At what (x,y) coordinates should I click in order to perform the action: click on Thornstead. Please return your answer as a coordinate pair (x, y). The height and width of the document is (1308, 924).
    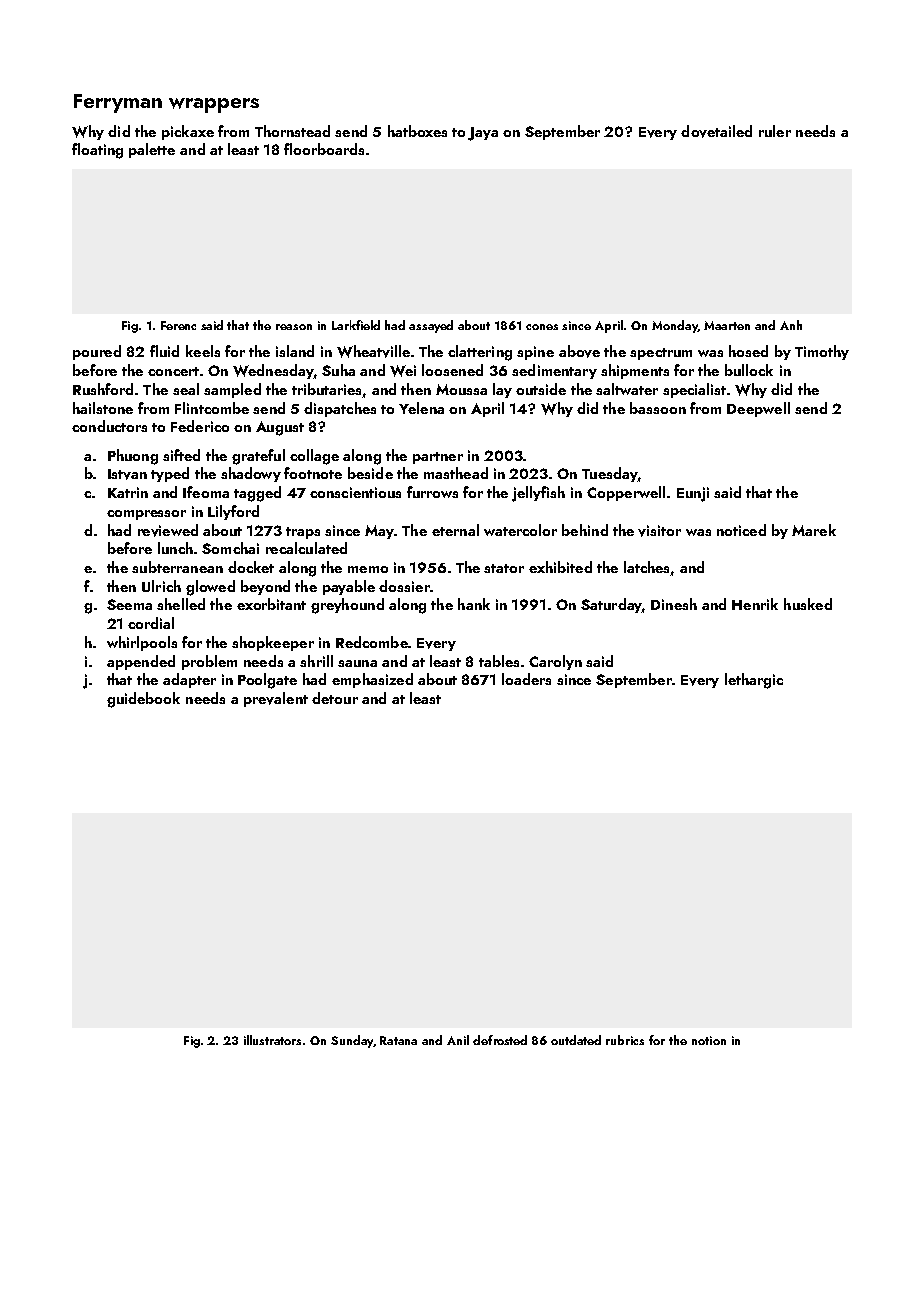
    Looking at the image, I should click on (292, 131).
